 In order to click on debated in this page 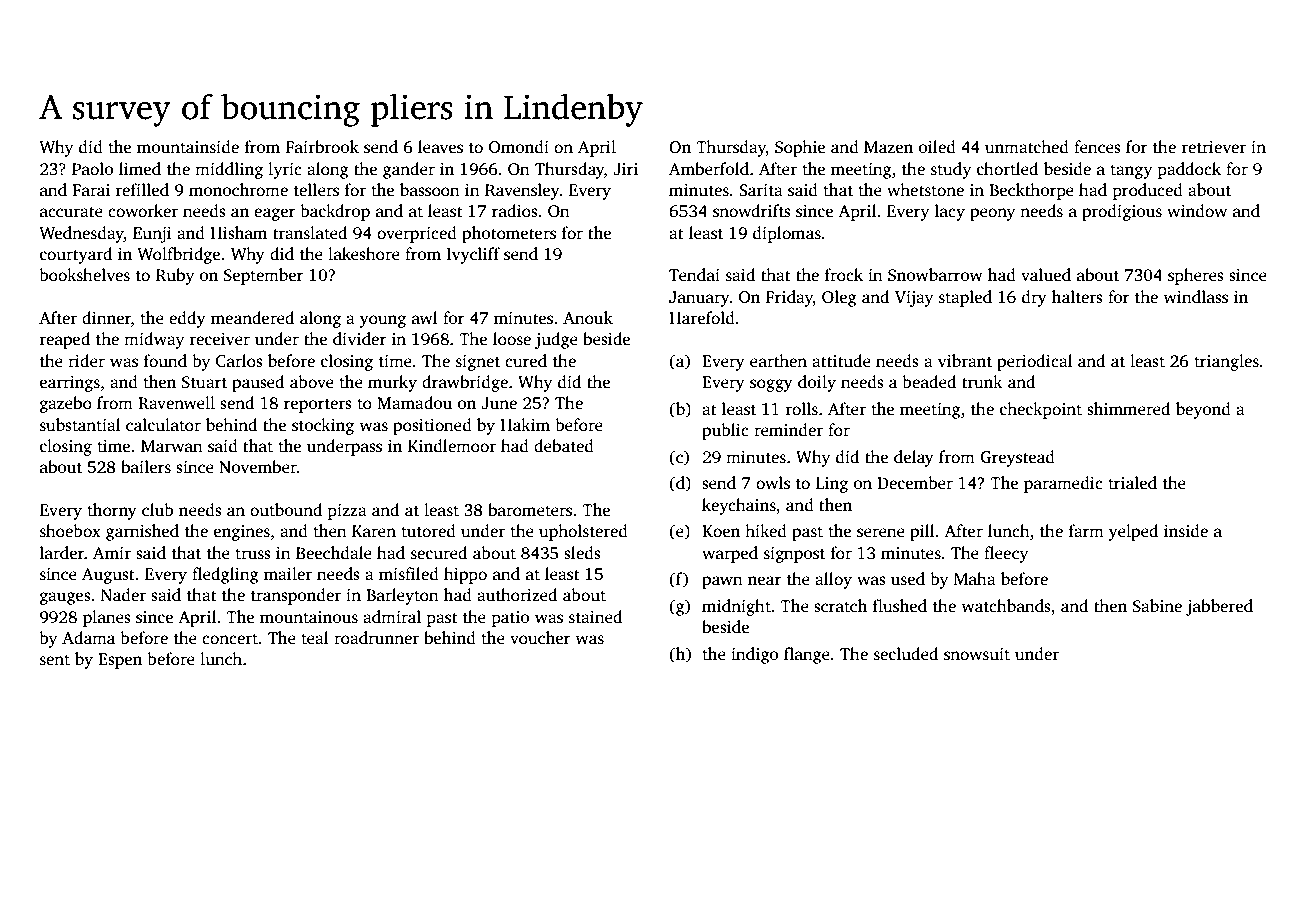, I will do `click(564, 446)`.
